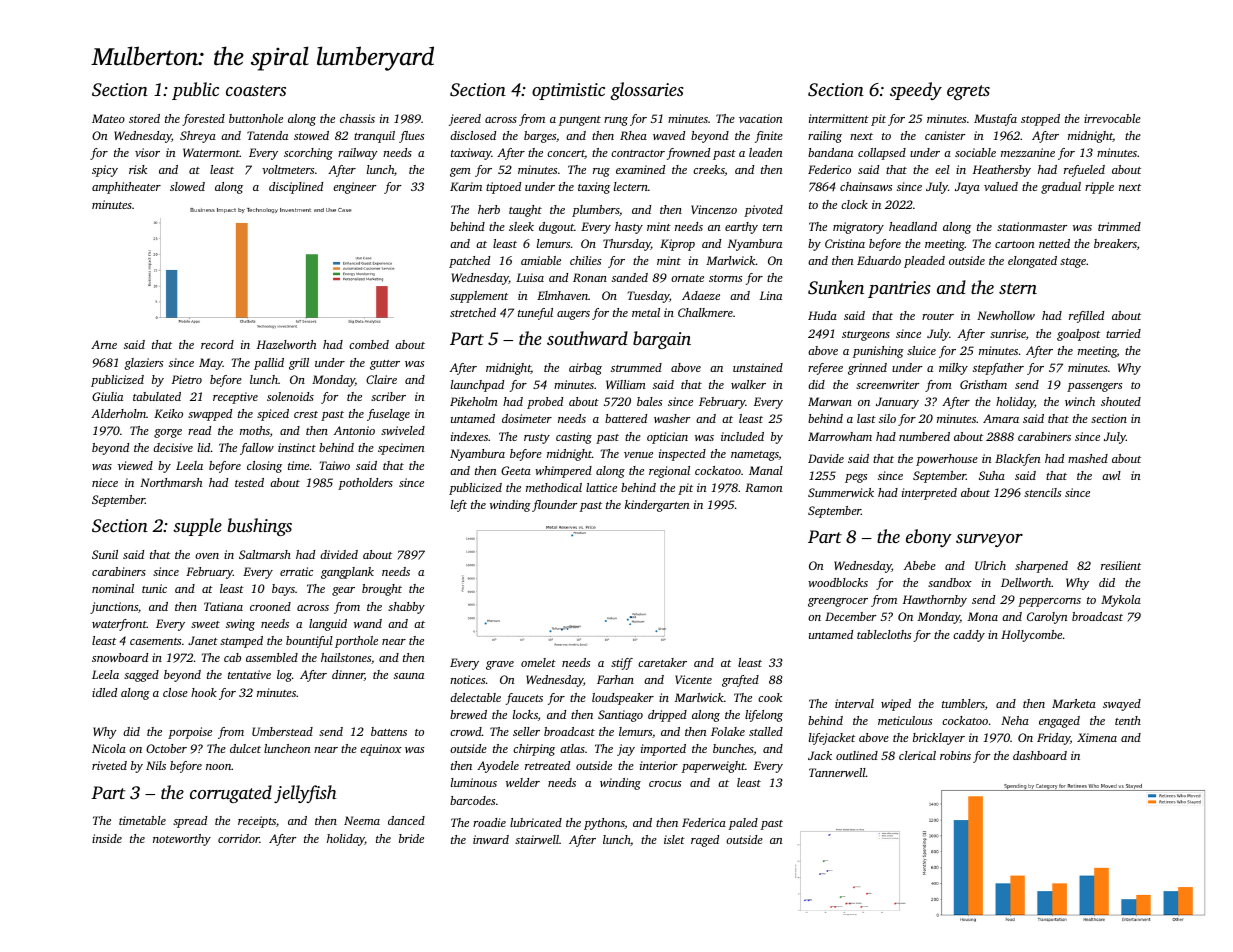 The width and height of the image is (1233, 952). I want to click on bays, so click(283, 590).
